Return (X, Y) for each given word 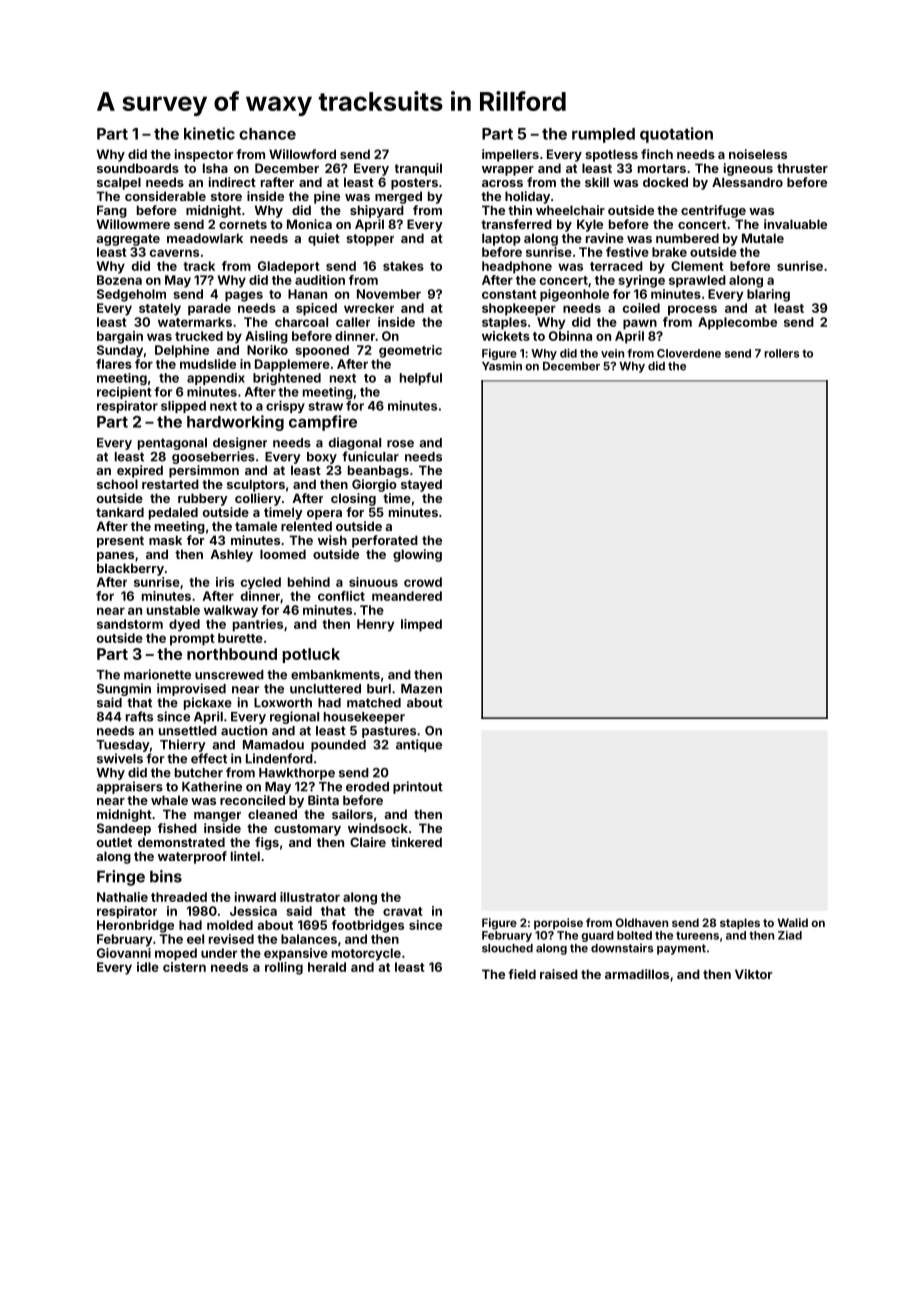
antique (419, 745)
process (692, 310)
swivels (120, 758)
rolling (284, 968)
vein (612, 353)
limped (421, 625)
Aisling (266, 337)
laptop (501, 239)
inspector (204, 155)
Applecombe (737, 323)
